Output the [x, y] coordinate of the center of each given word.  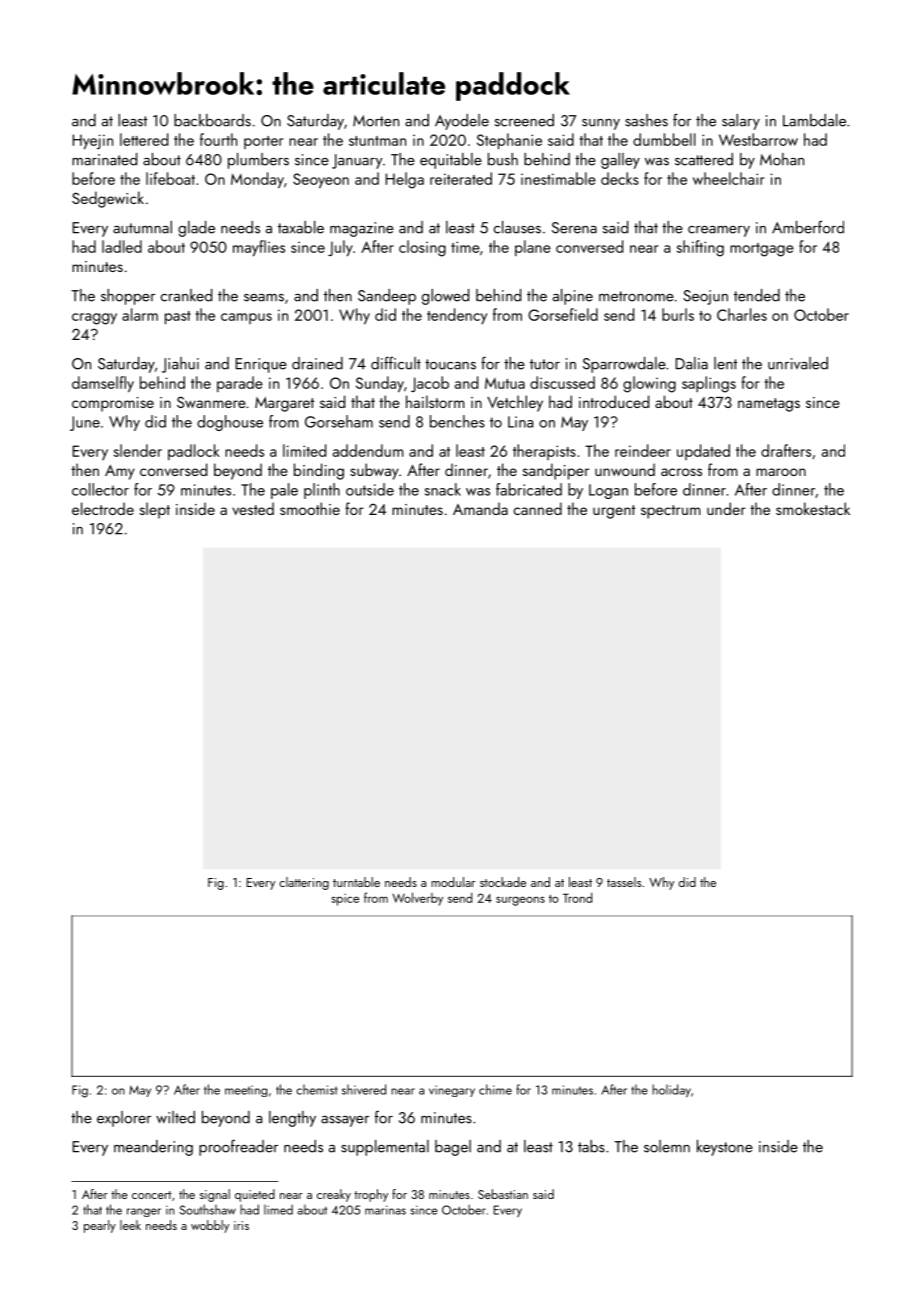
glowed [445, 297]
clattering [304, 883]
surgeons [520, 901]
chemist [317, 1089]
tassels [624, 882]
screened [524, 120]
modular [453, 882]
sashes [646, 120]
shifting [700, 248]
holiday [671, 1091]
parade [240, 384]
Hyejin [93, 141]
